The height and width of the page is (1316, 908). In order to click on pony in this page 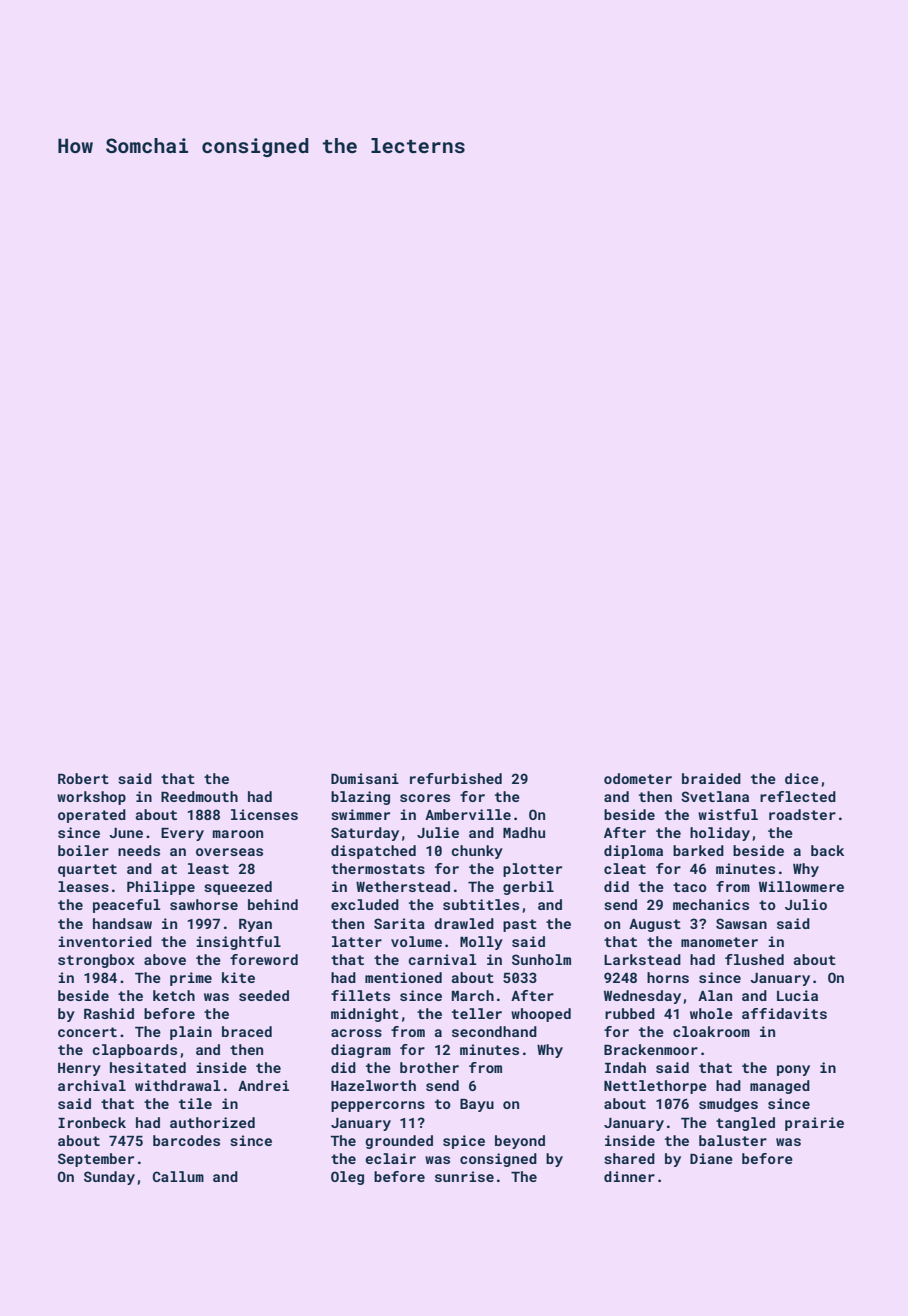, I will do `click(793, 1070)`.
